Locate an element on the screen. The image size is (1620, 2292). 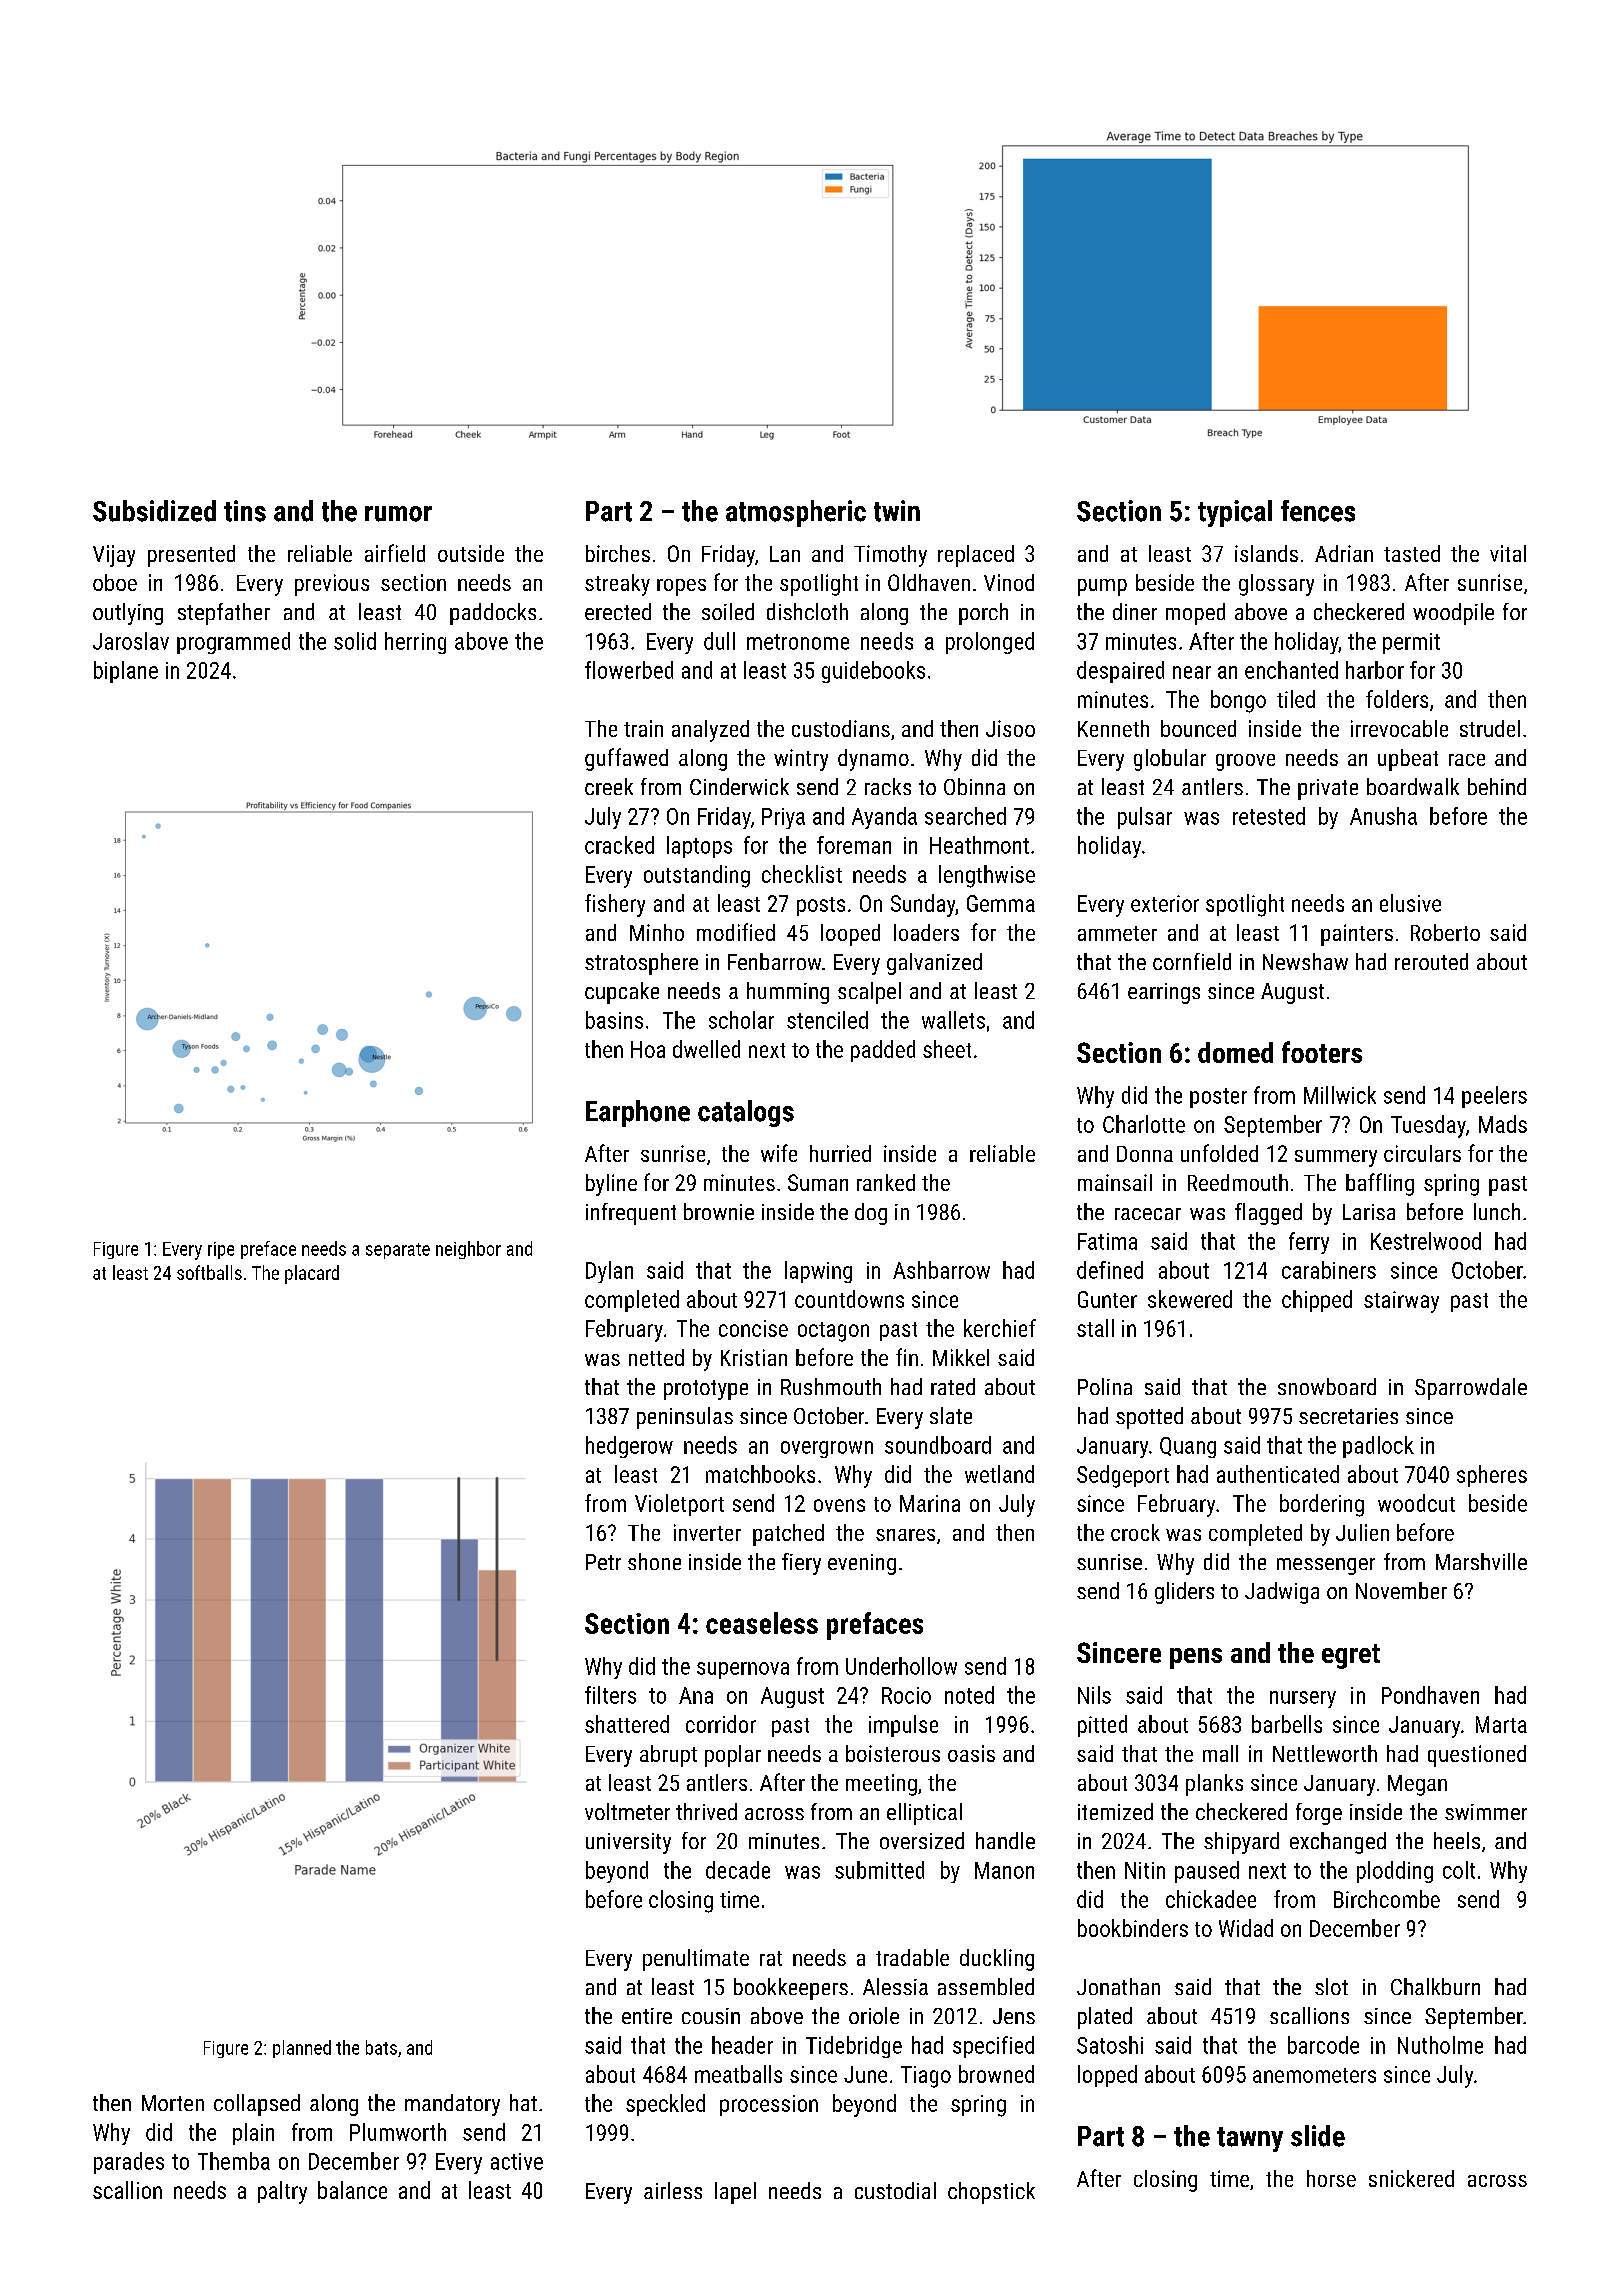
ranked is located at coordinates (886, 1182).
